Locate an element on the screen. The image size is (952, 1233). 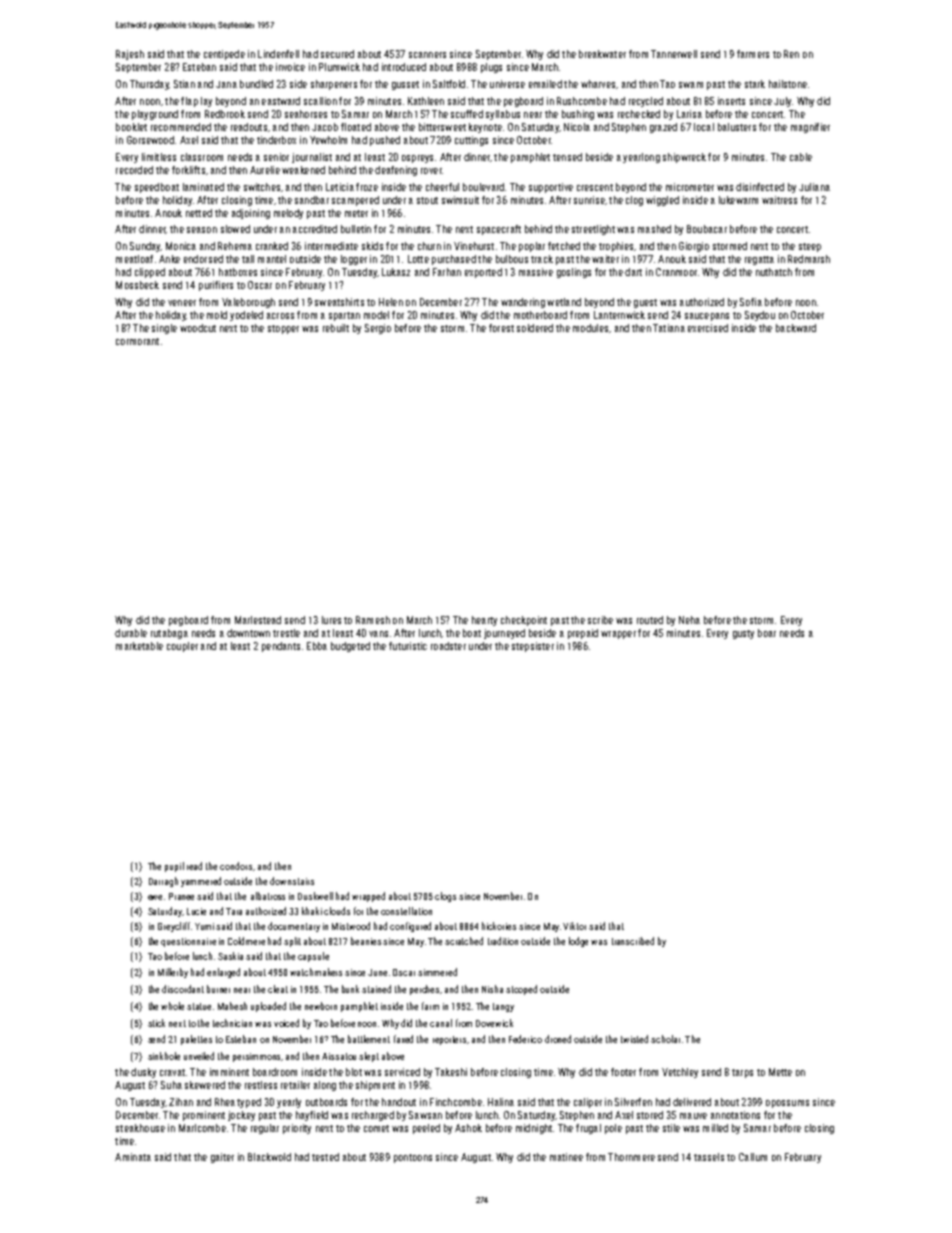
magnifier is located at coordinates (810, 128).
